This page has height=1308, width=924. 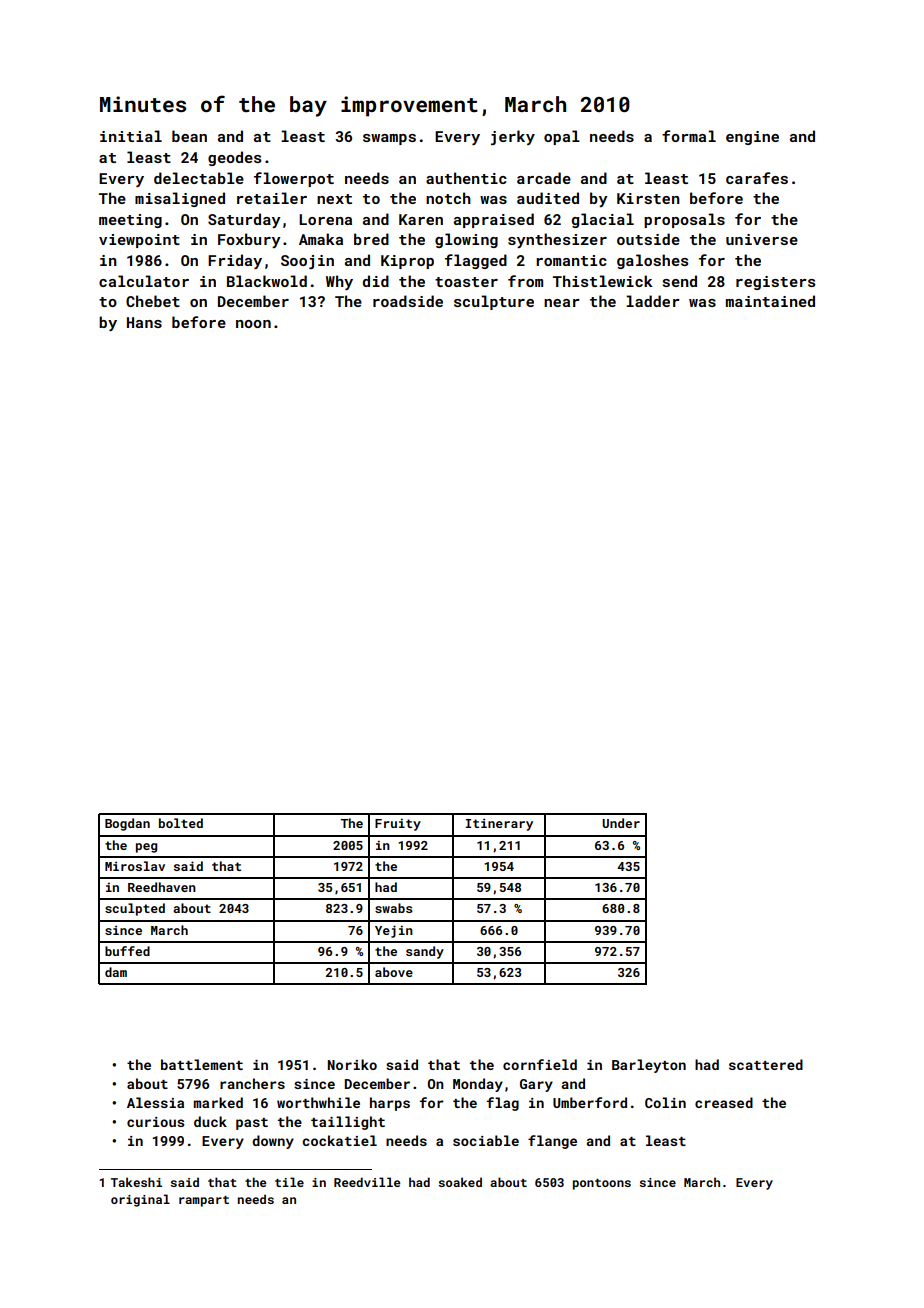 I want to click on battlement, so click(x=202, y=1064).
